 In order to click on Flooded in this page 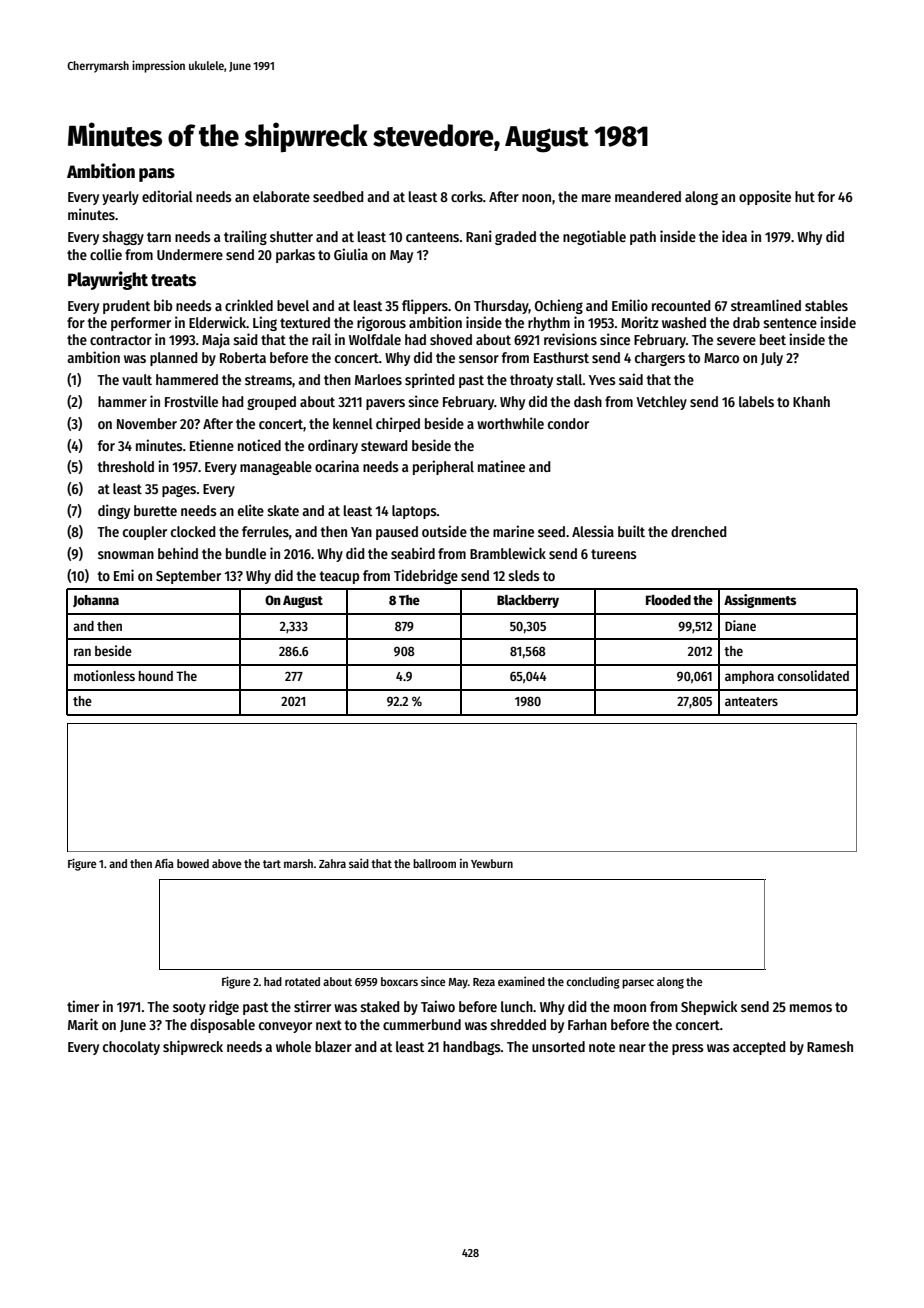, I will do `click(668, 600)`.
